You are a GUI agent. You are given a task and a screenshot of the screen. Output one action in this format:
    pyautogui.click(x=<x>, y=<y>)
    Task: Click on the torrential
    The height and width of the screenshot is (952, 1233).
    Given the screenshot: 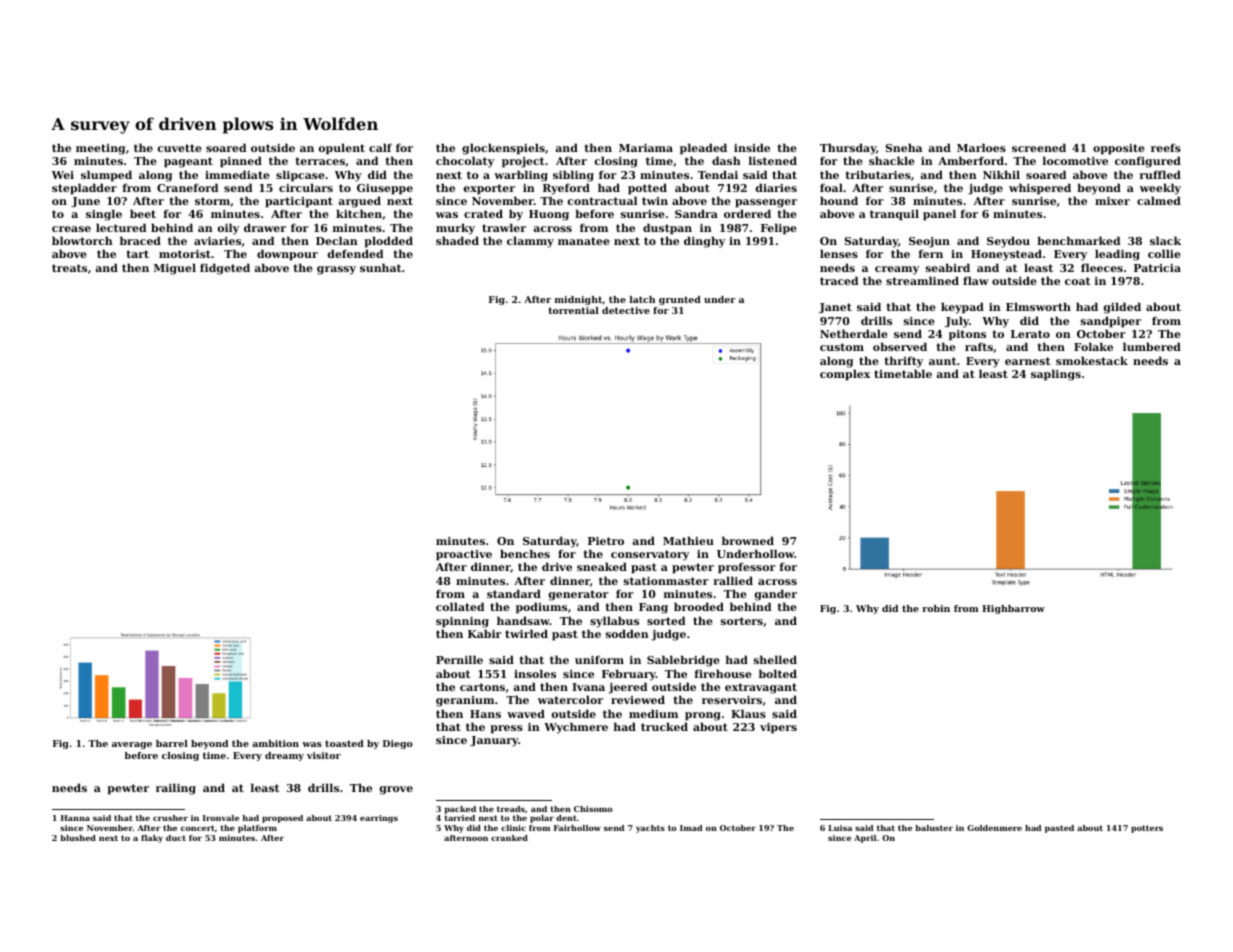 What is the action you would take?
    pyautogui.click(x=573, y=310)
